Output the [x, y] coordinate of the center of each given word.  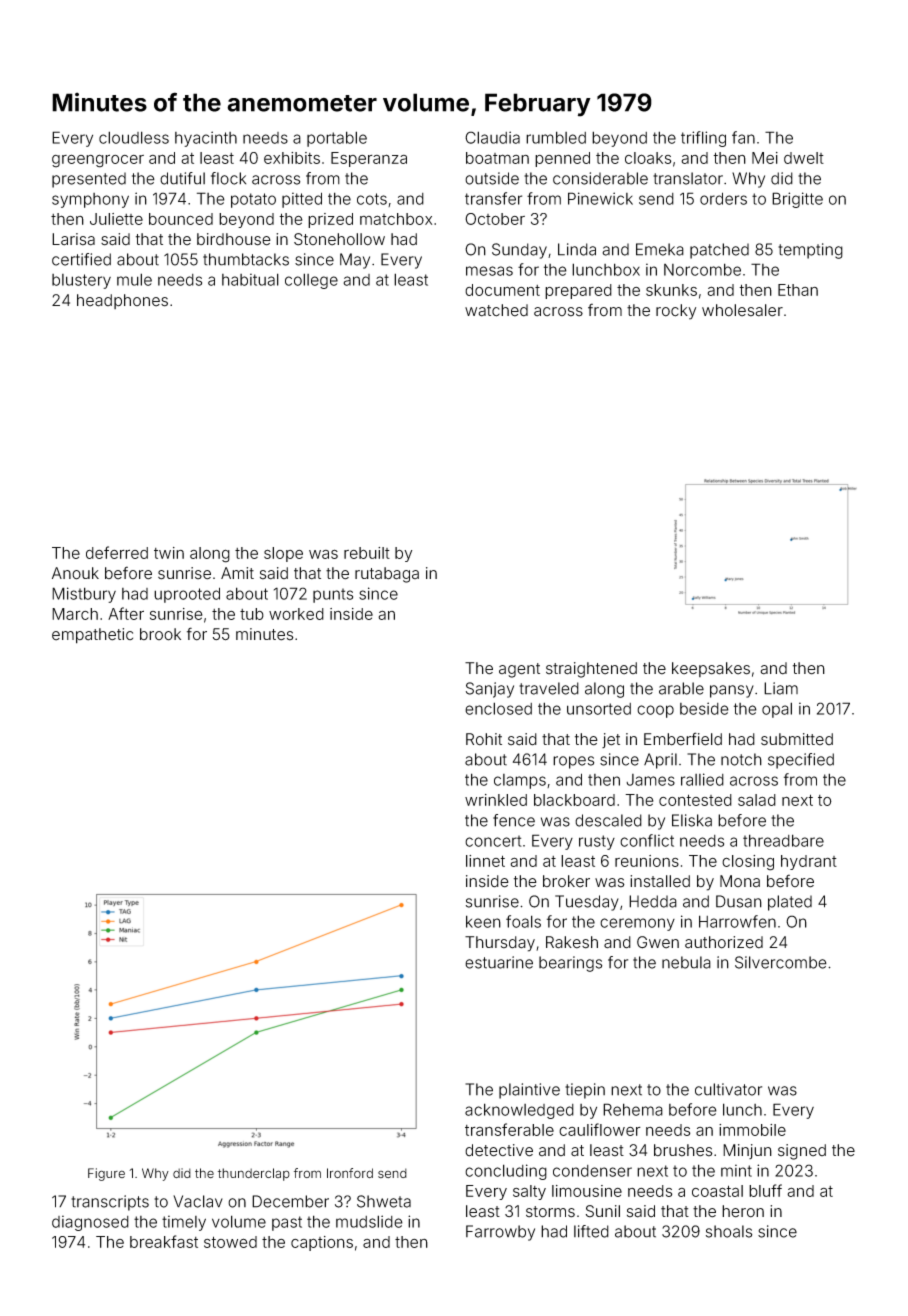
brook [160, 634]
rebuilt [367, 553]
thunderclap [254, 1174]
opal [777, 710]
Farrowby [500, 1233]
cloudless [134, 137]
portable [337, 139]
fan [743, 137]
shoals [729, 1231]
